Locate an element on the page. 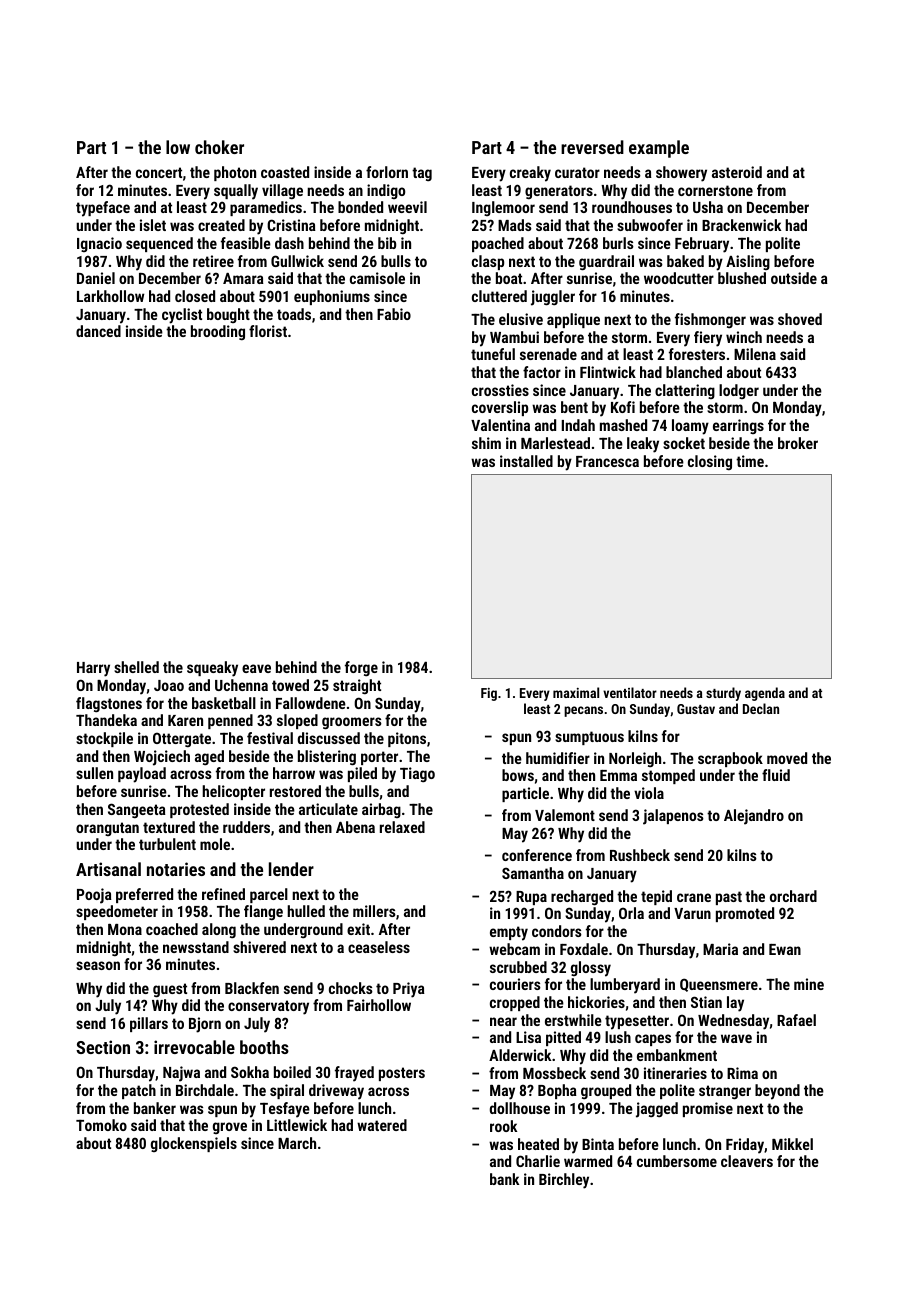  example is located at coordinates (659, 149).
